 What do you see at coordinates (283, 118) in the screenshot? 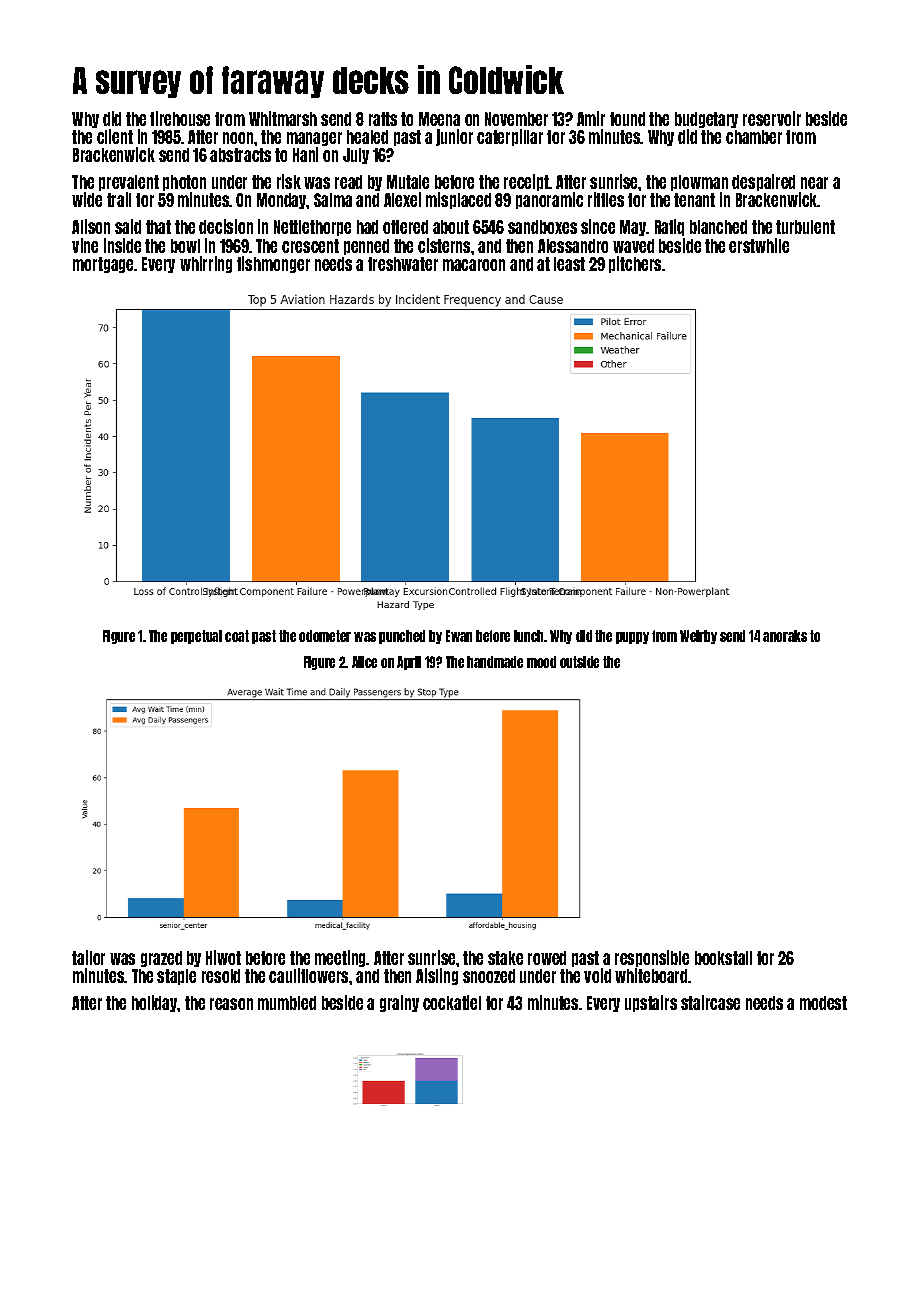
I see `Whitmarsh` at bounding box center [283, 118].
